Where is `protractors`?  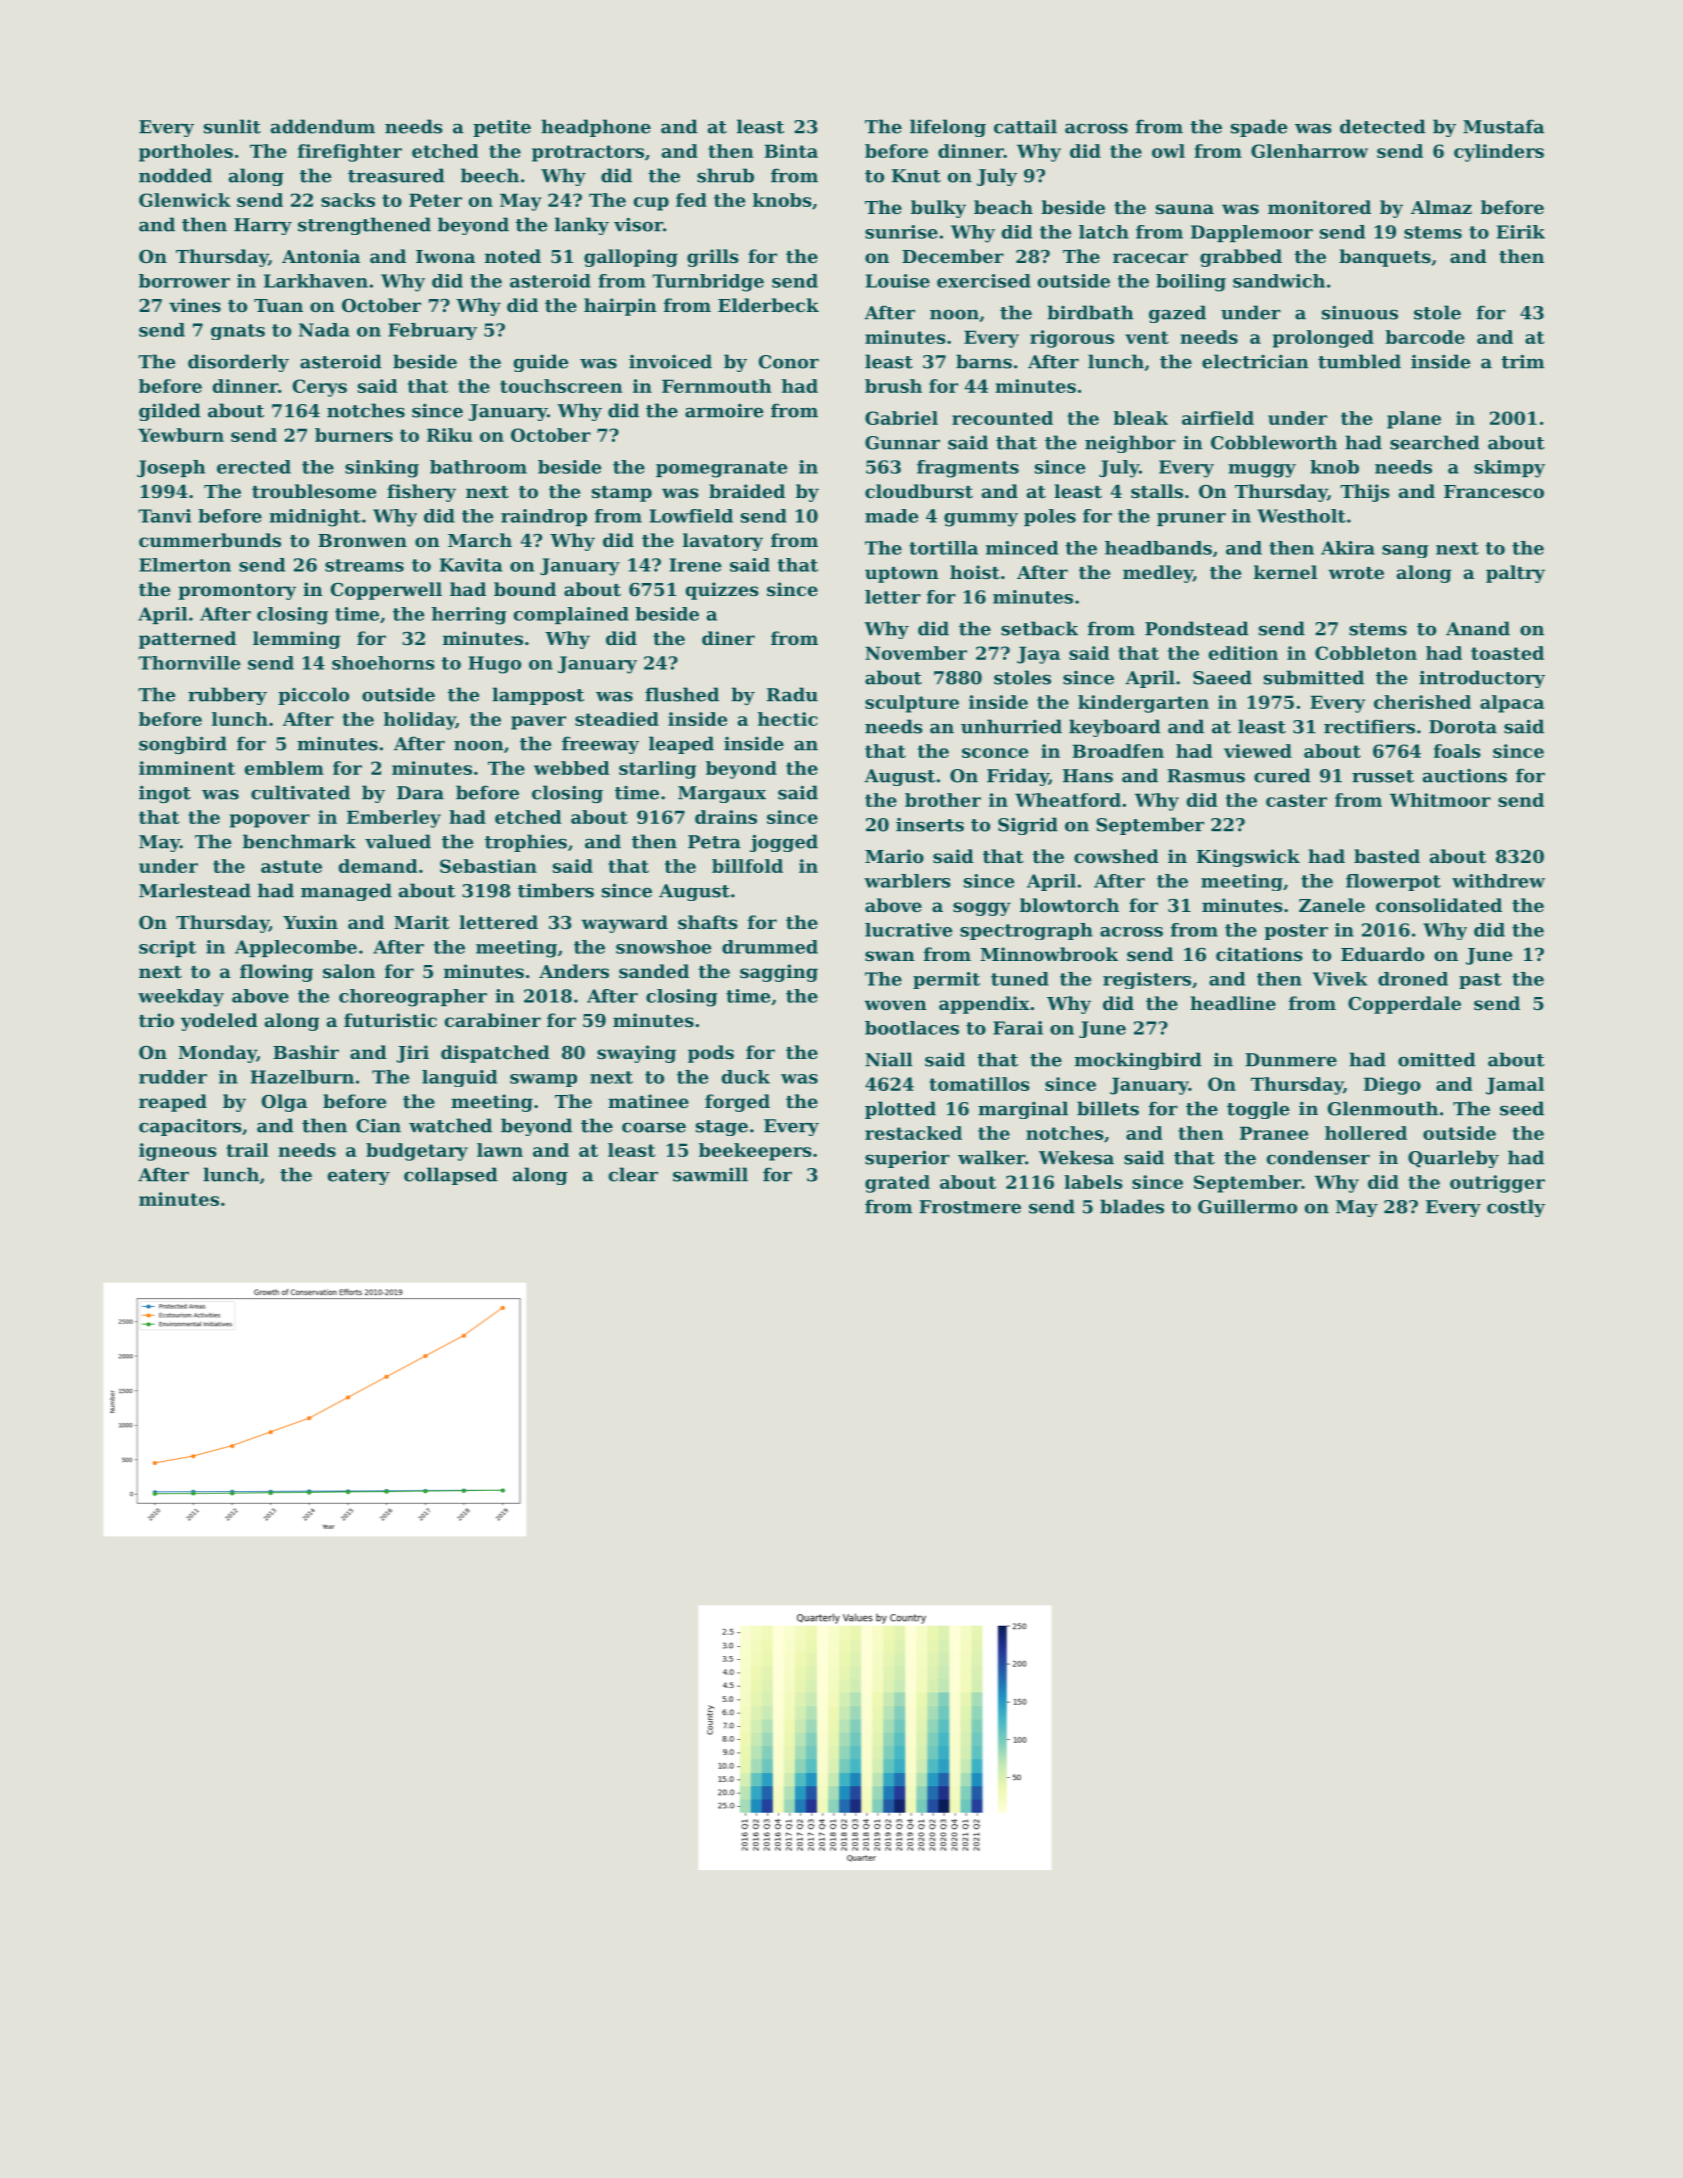
protractors is located at coordinates (588, 153).
